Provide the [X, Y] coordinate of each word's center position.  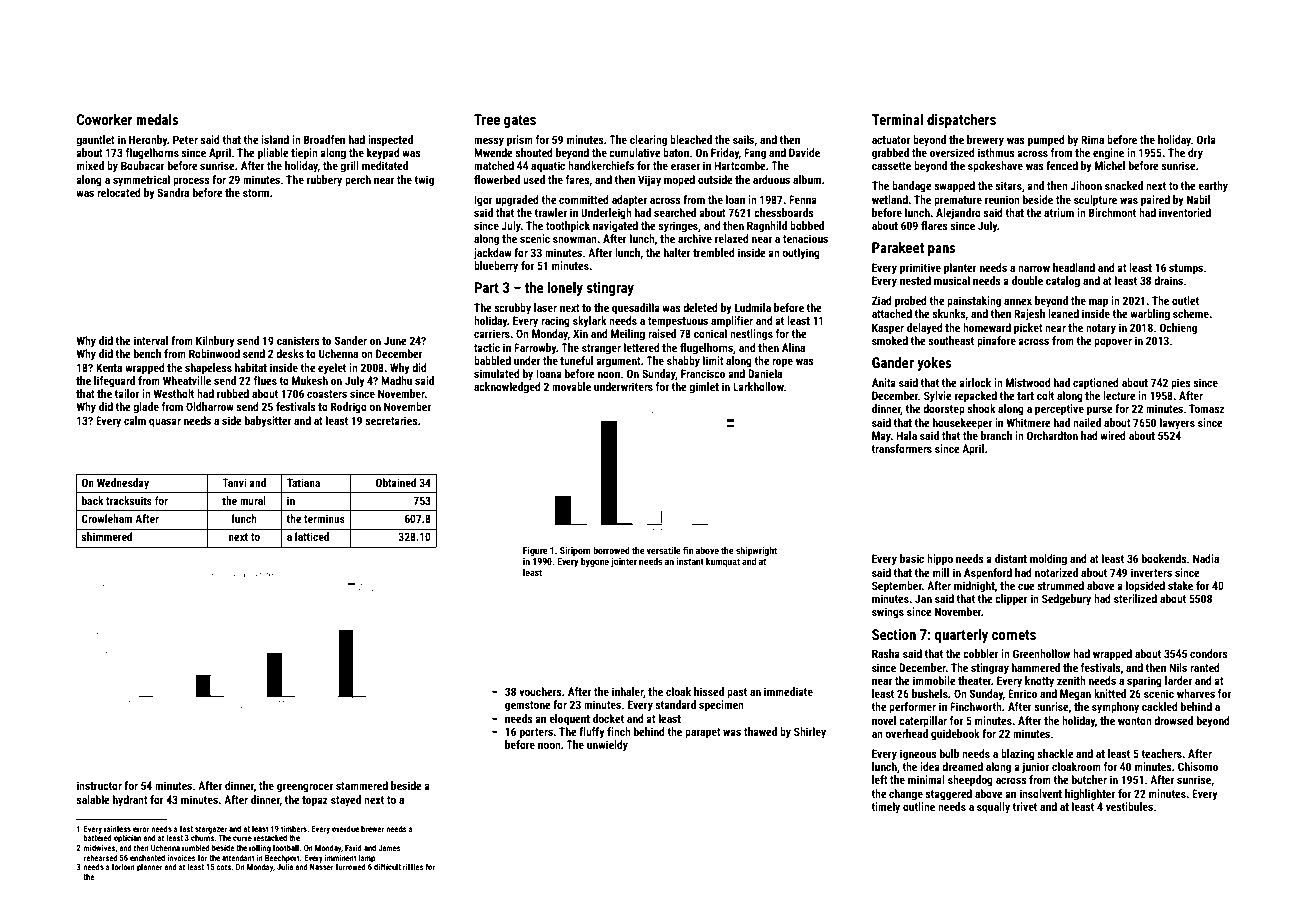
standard [675, 704]
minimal [926, 779]
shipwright [756, 551]
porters [536, 733]
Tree [487, 119]
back [93, 500]
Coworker [105, 119]
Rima [1092, 139]
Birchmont [1112, 212]
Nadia [1206, 558]
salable [93, 799]
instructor [99, 785]
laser [545, 307]
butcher [1089, 779]
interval [151, 340]
